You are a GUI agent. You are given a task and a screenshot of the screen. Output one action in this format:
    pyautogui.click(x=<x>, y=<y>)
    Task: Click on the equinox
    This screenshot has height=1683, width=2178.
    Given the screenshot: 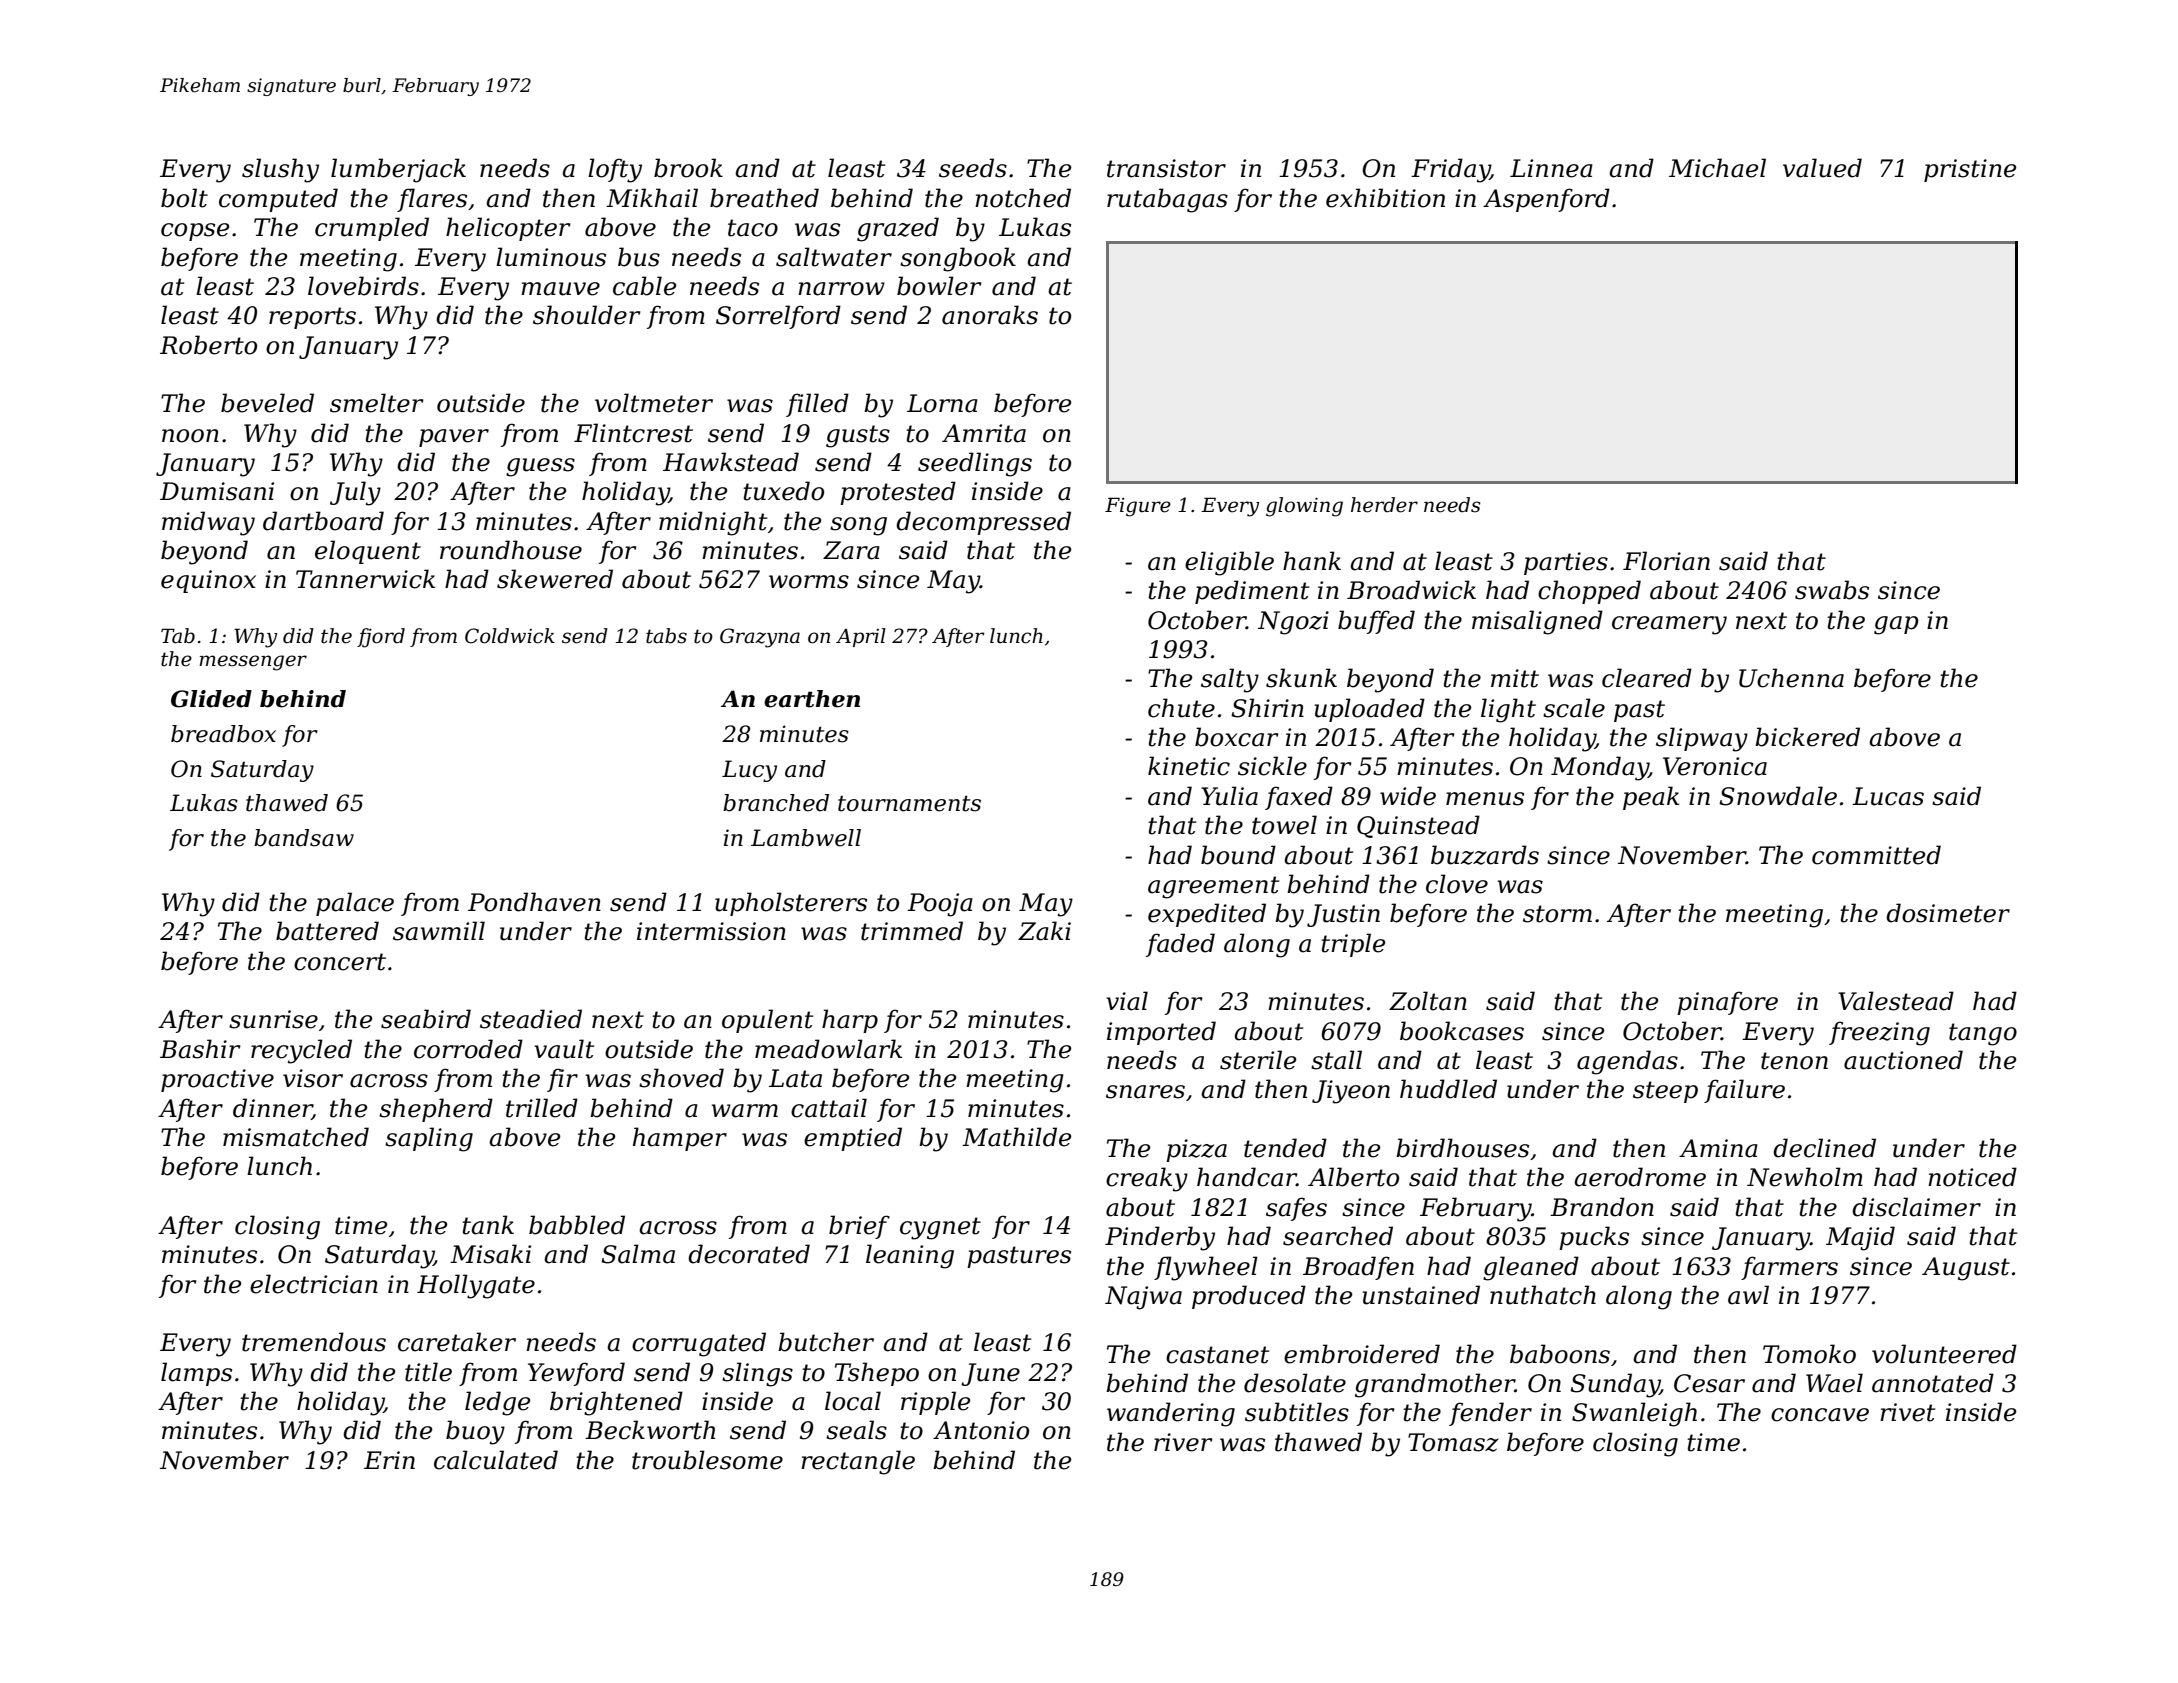 What is the action you would take?
    pyautogui.click(x=208, y=581)
